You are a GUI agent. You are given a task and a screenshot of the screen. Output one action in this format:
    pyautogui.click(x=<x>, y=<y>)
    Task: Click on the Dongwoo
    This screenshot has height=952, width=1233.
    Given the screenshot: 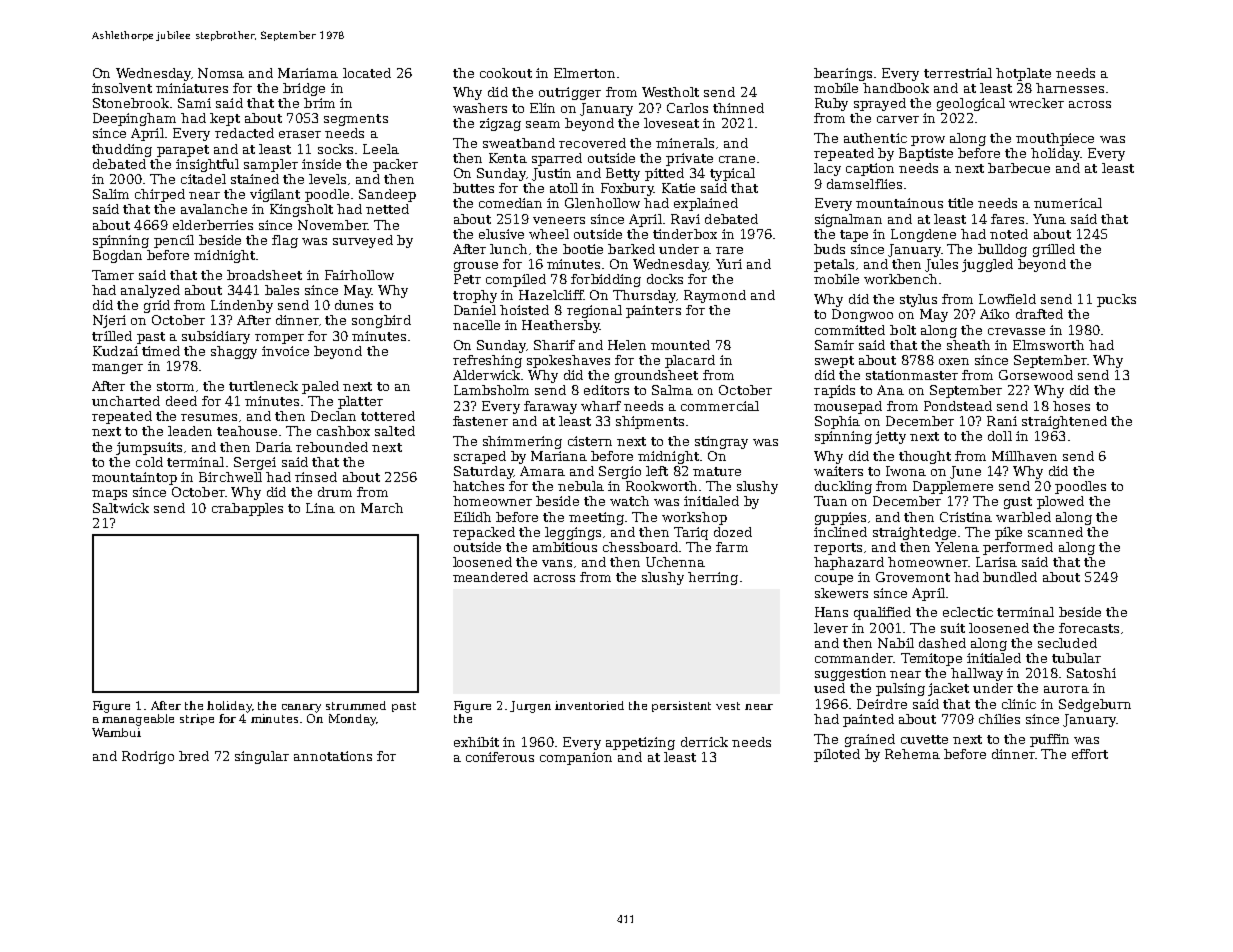 What is the action you would take?
    pyautogui.click(x=862, y=315)
